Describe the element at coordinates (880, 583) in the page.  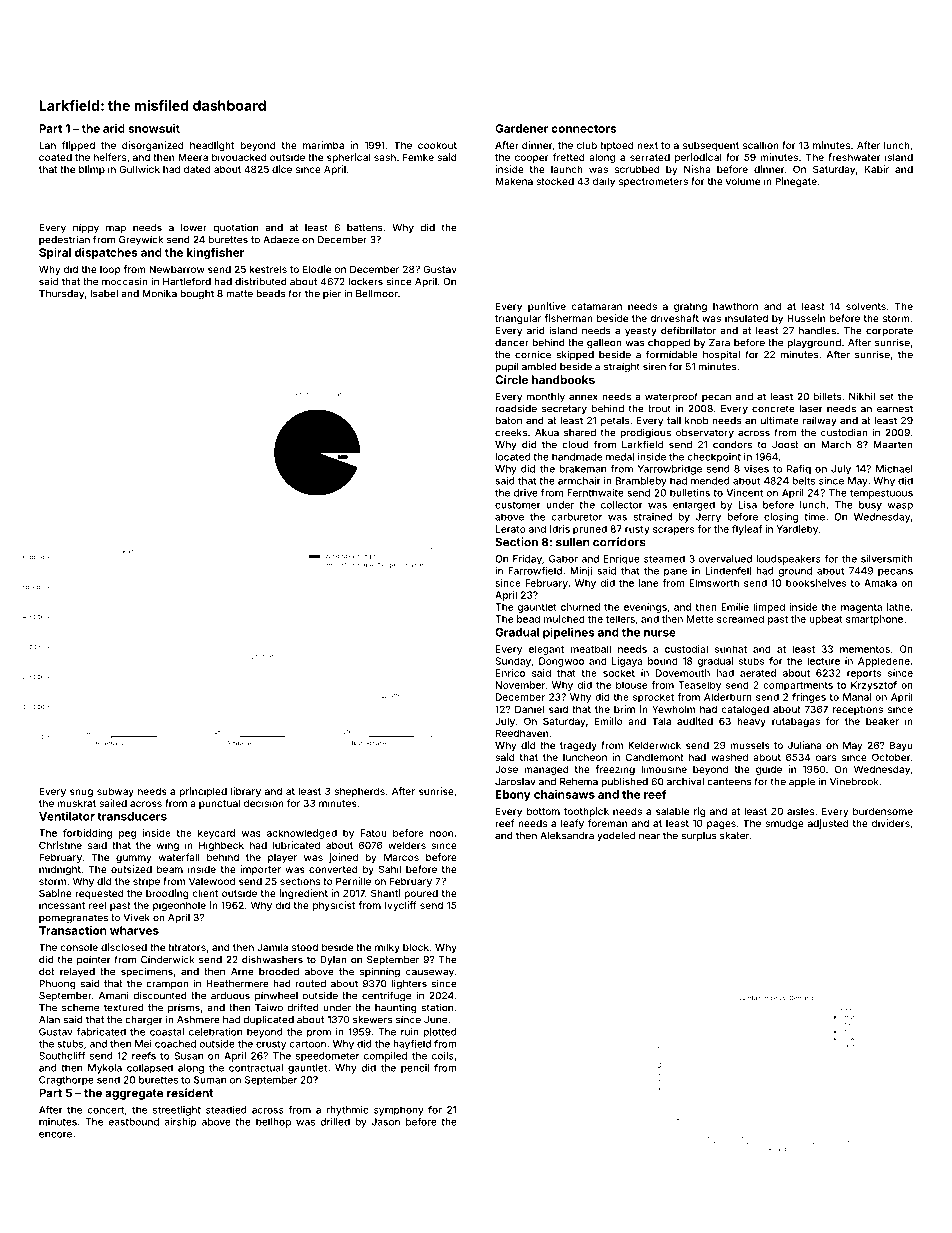
I see `Amaka` at that location.
